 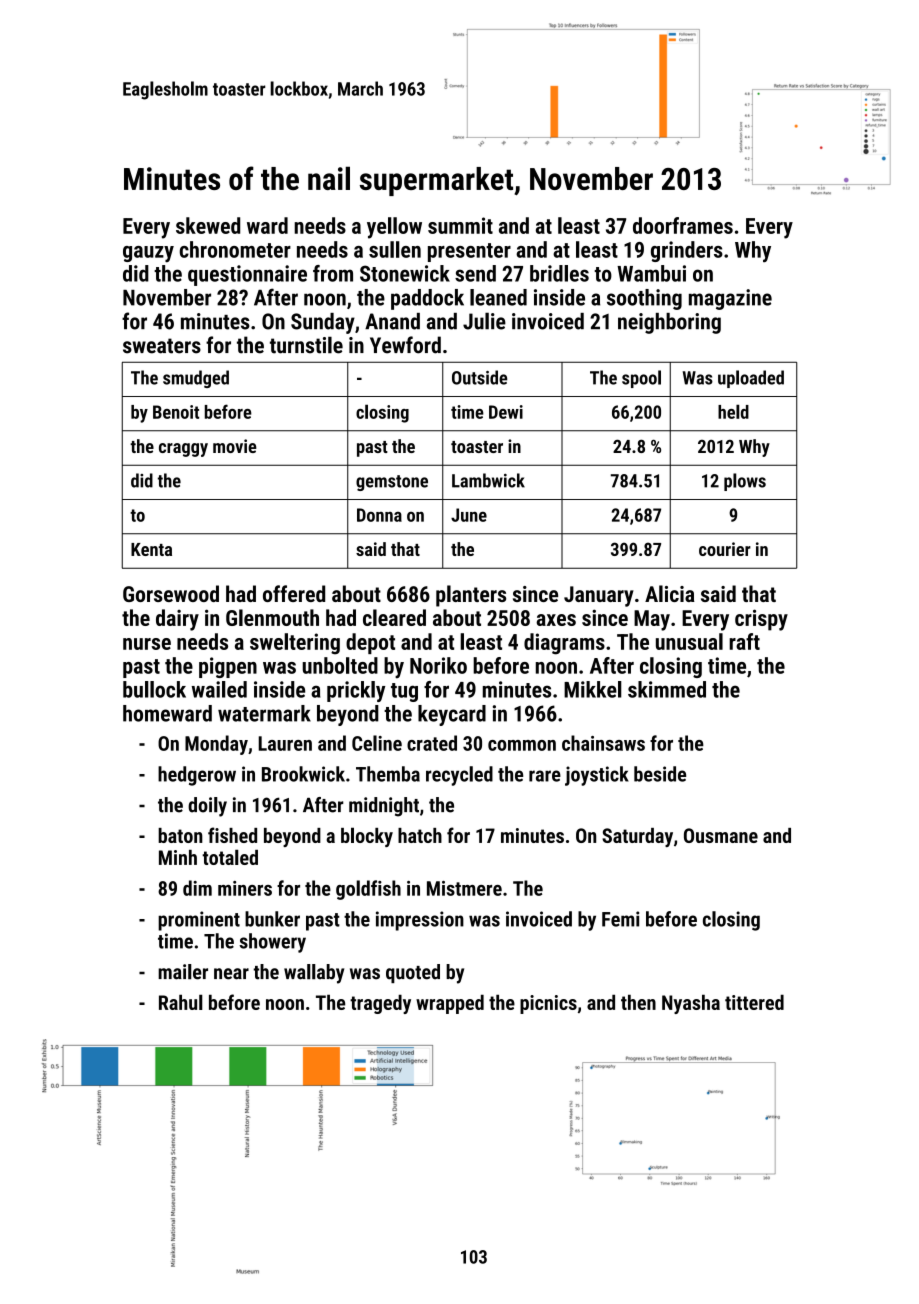 I want to click on impression, so click(x=420, y=921).
